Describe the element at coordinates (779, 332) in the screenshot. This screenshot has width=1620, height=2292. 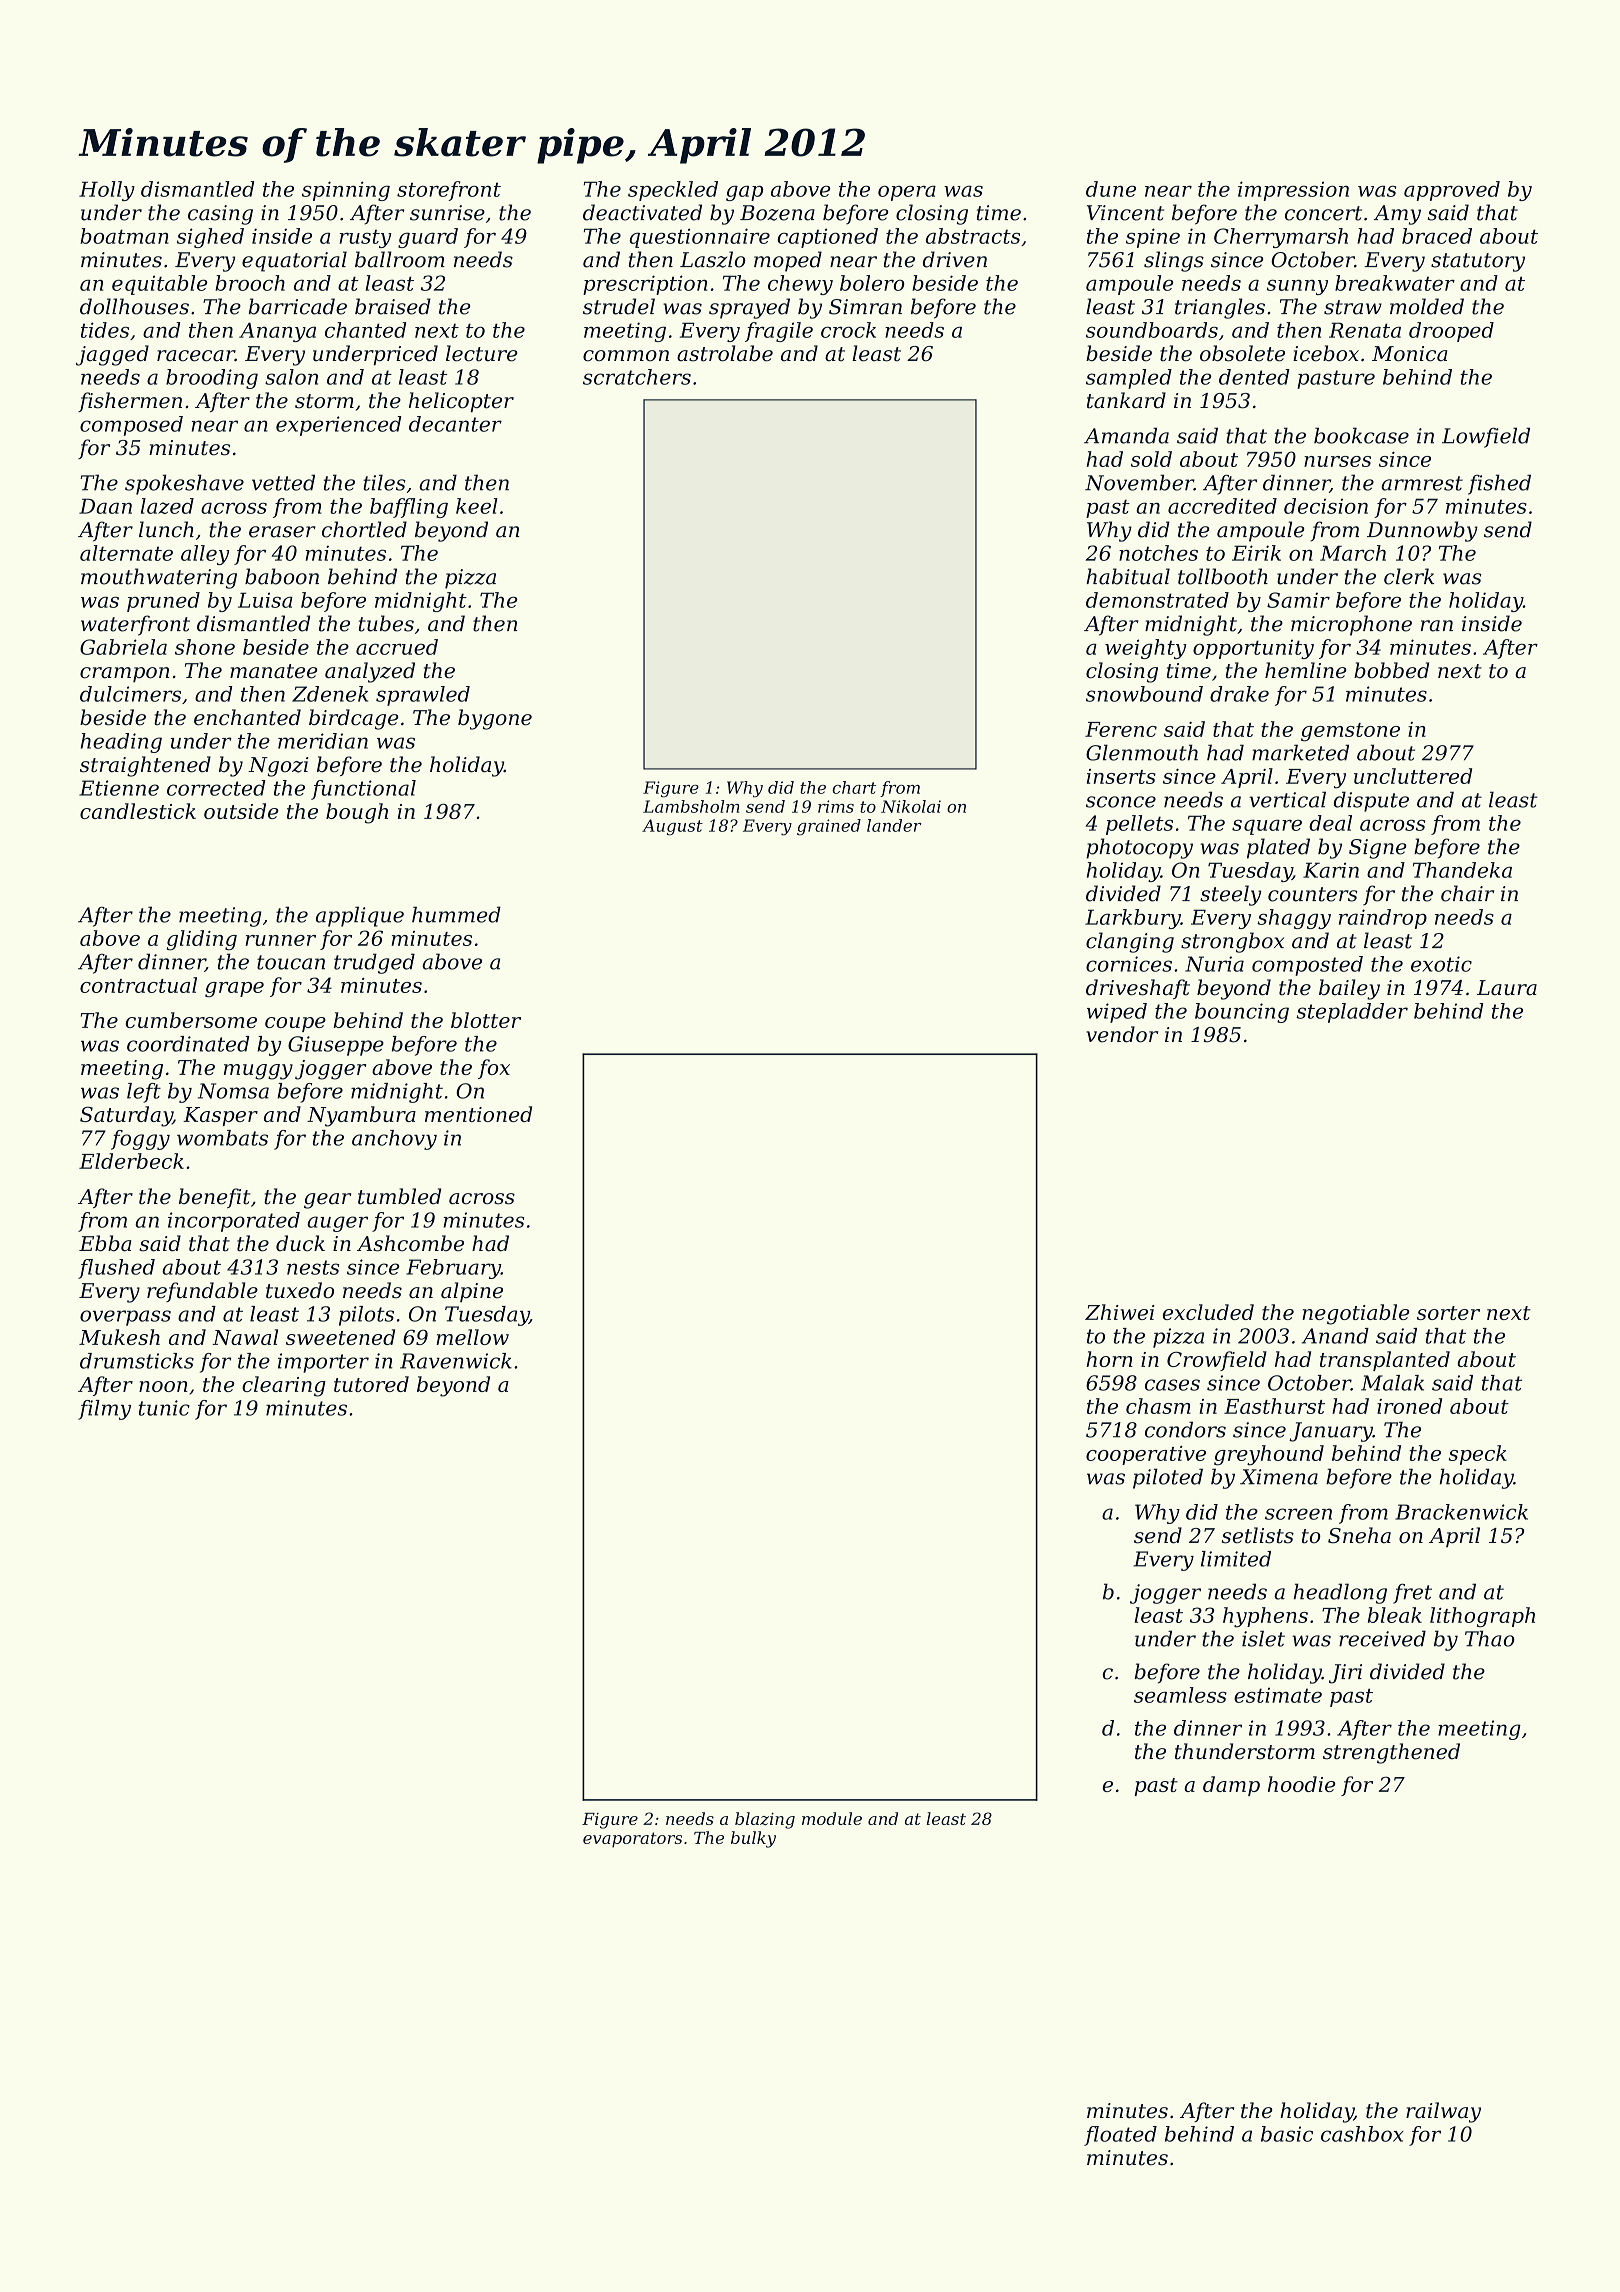
I see `fragile` at that location.
